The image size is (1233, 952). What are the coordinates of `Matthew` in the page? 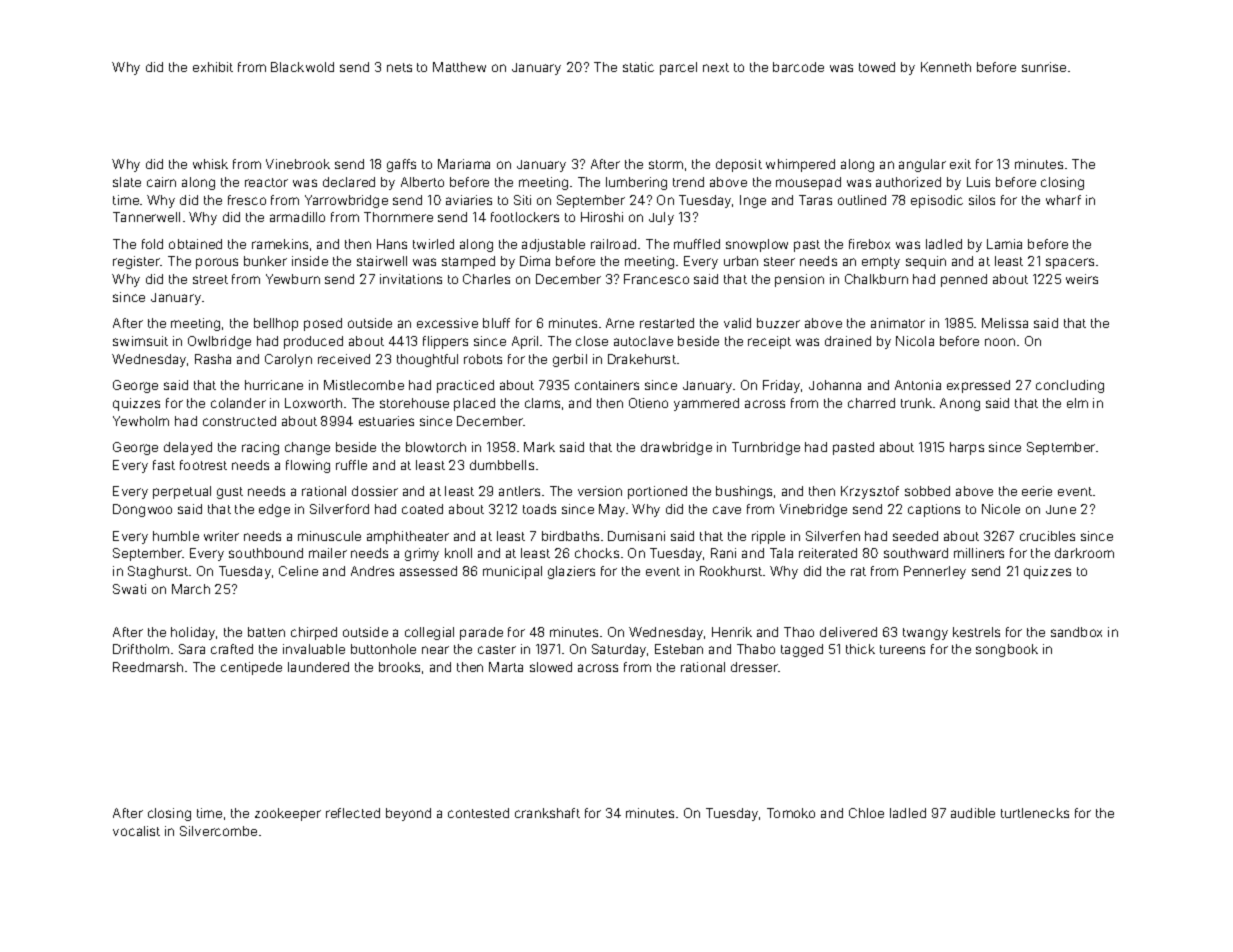 It's located at (459, 67).
